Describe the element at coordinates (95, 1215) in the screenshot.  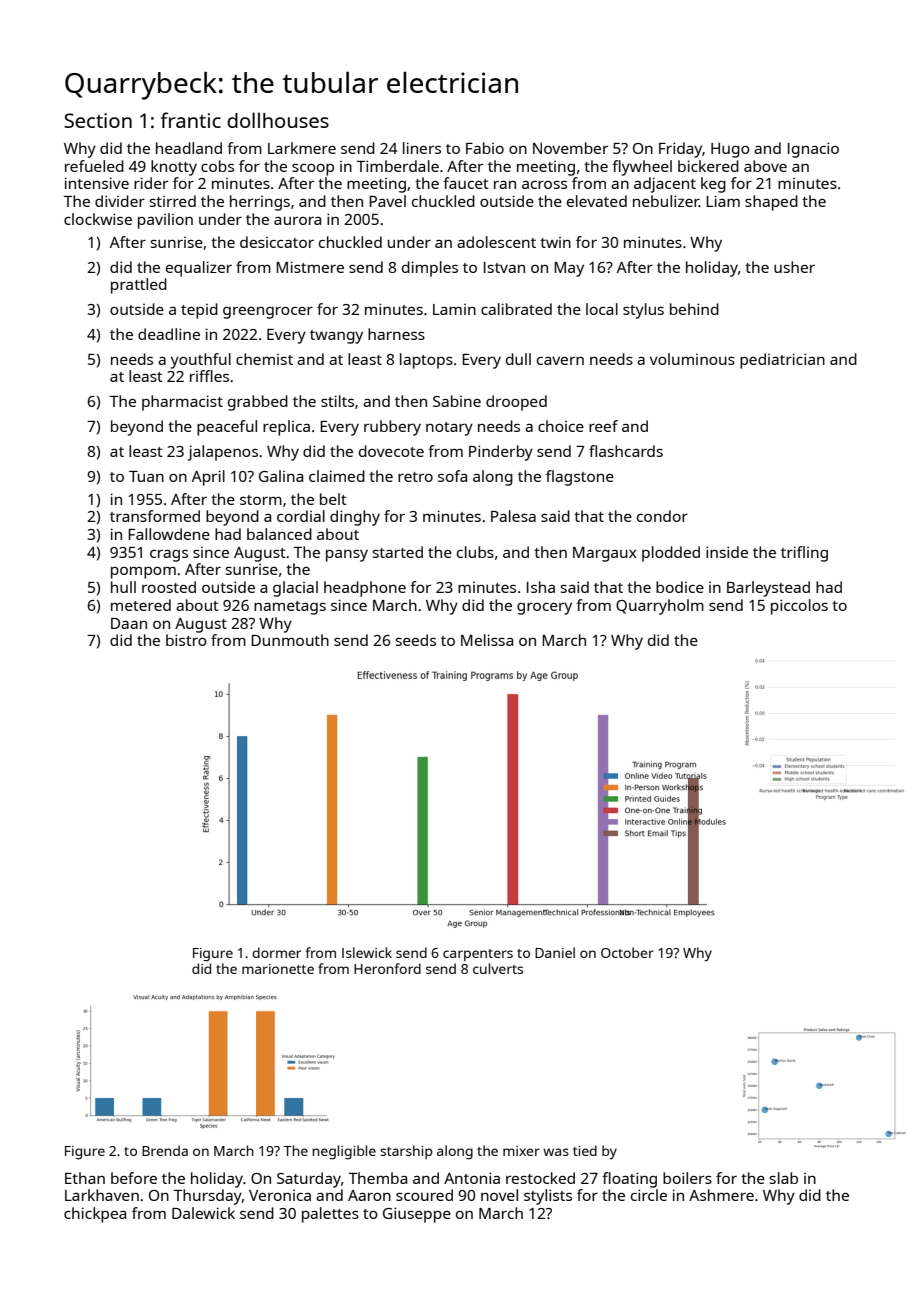
I see `chickpea` at that location.
